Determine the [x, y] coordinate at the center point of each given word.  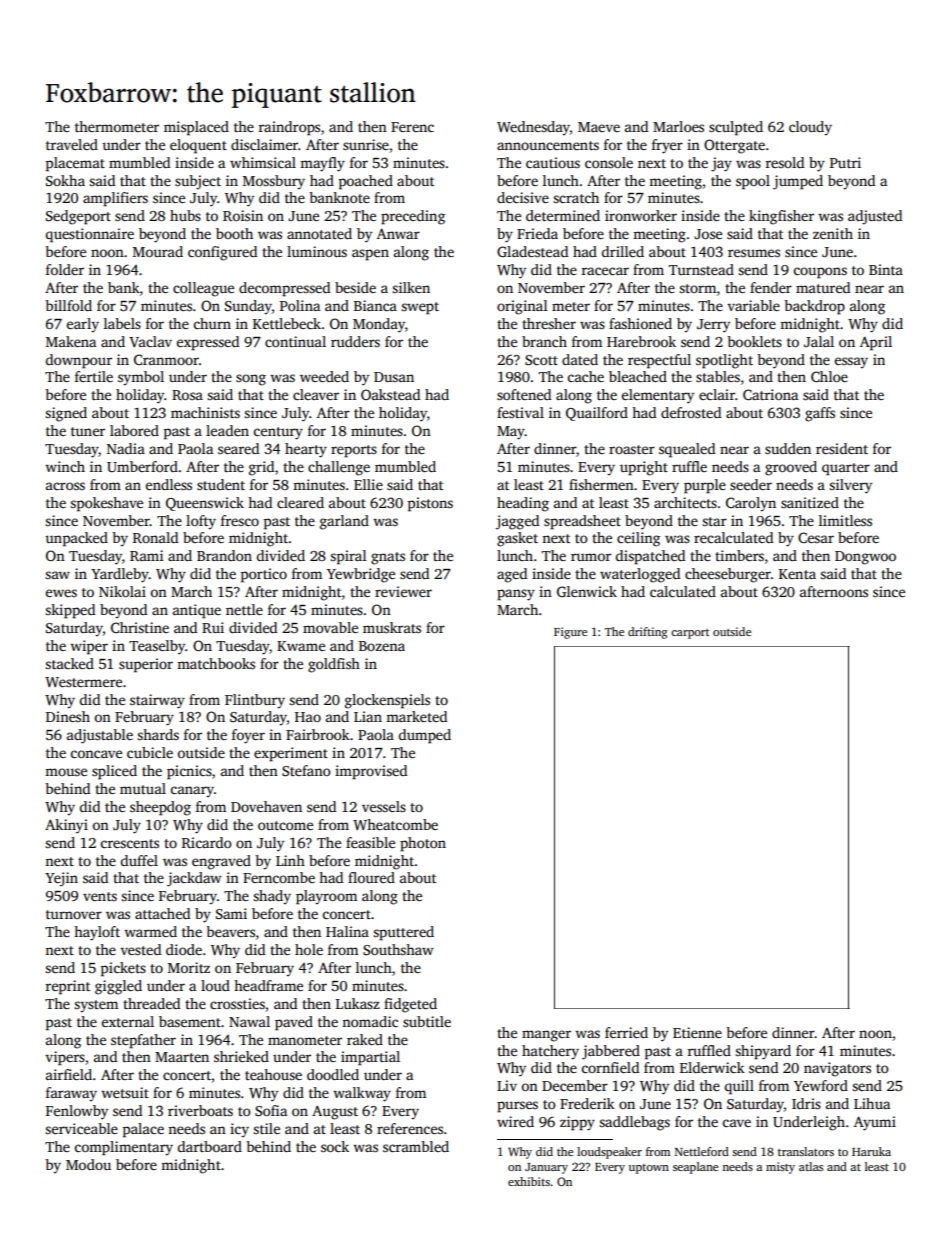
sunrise [366, 144]
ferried [626, 1032]
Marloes [678, 126]
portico [264, 575]
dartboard [210, 1146]
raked [365, 1039]
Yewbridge [361, 575]
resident [842, 448]
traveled [72, 144]
